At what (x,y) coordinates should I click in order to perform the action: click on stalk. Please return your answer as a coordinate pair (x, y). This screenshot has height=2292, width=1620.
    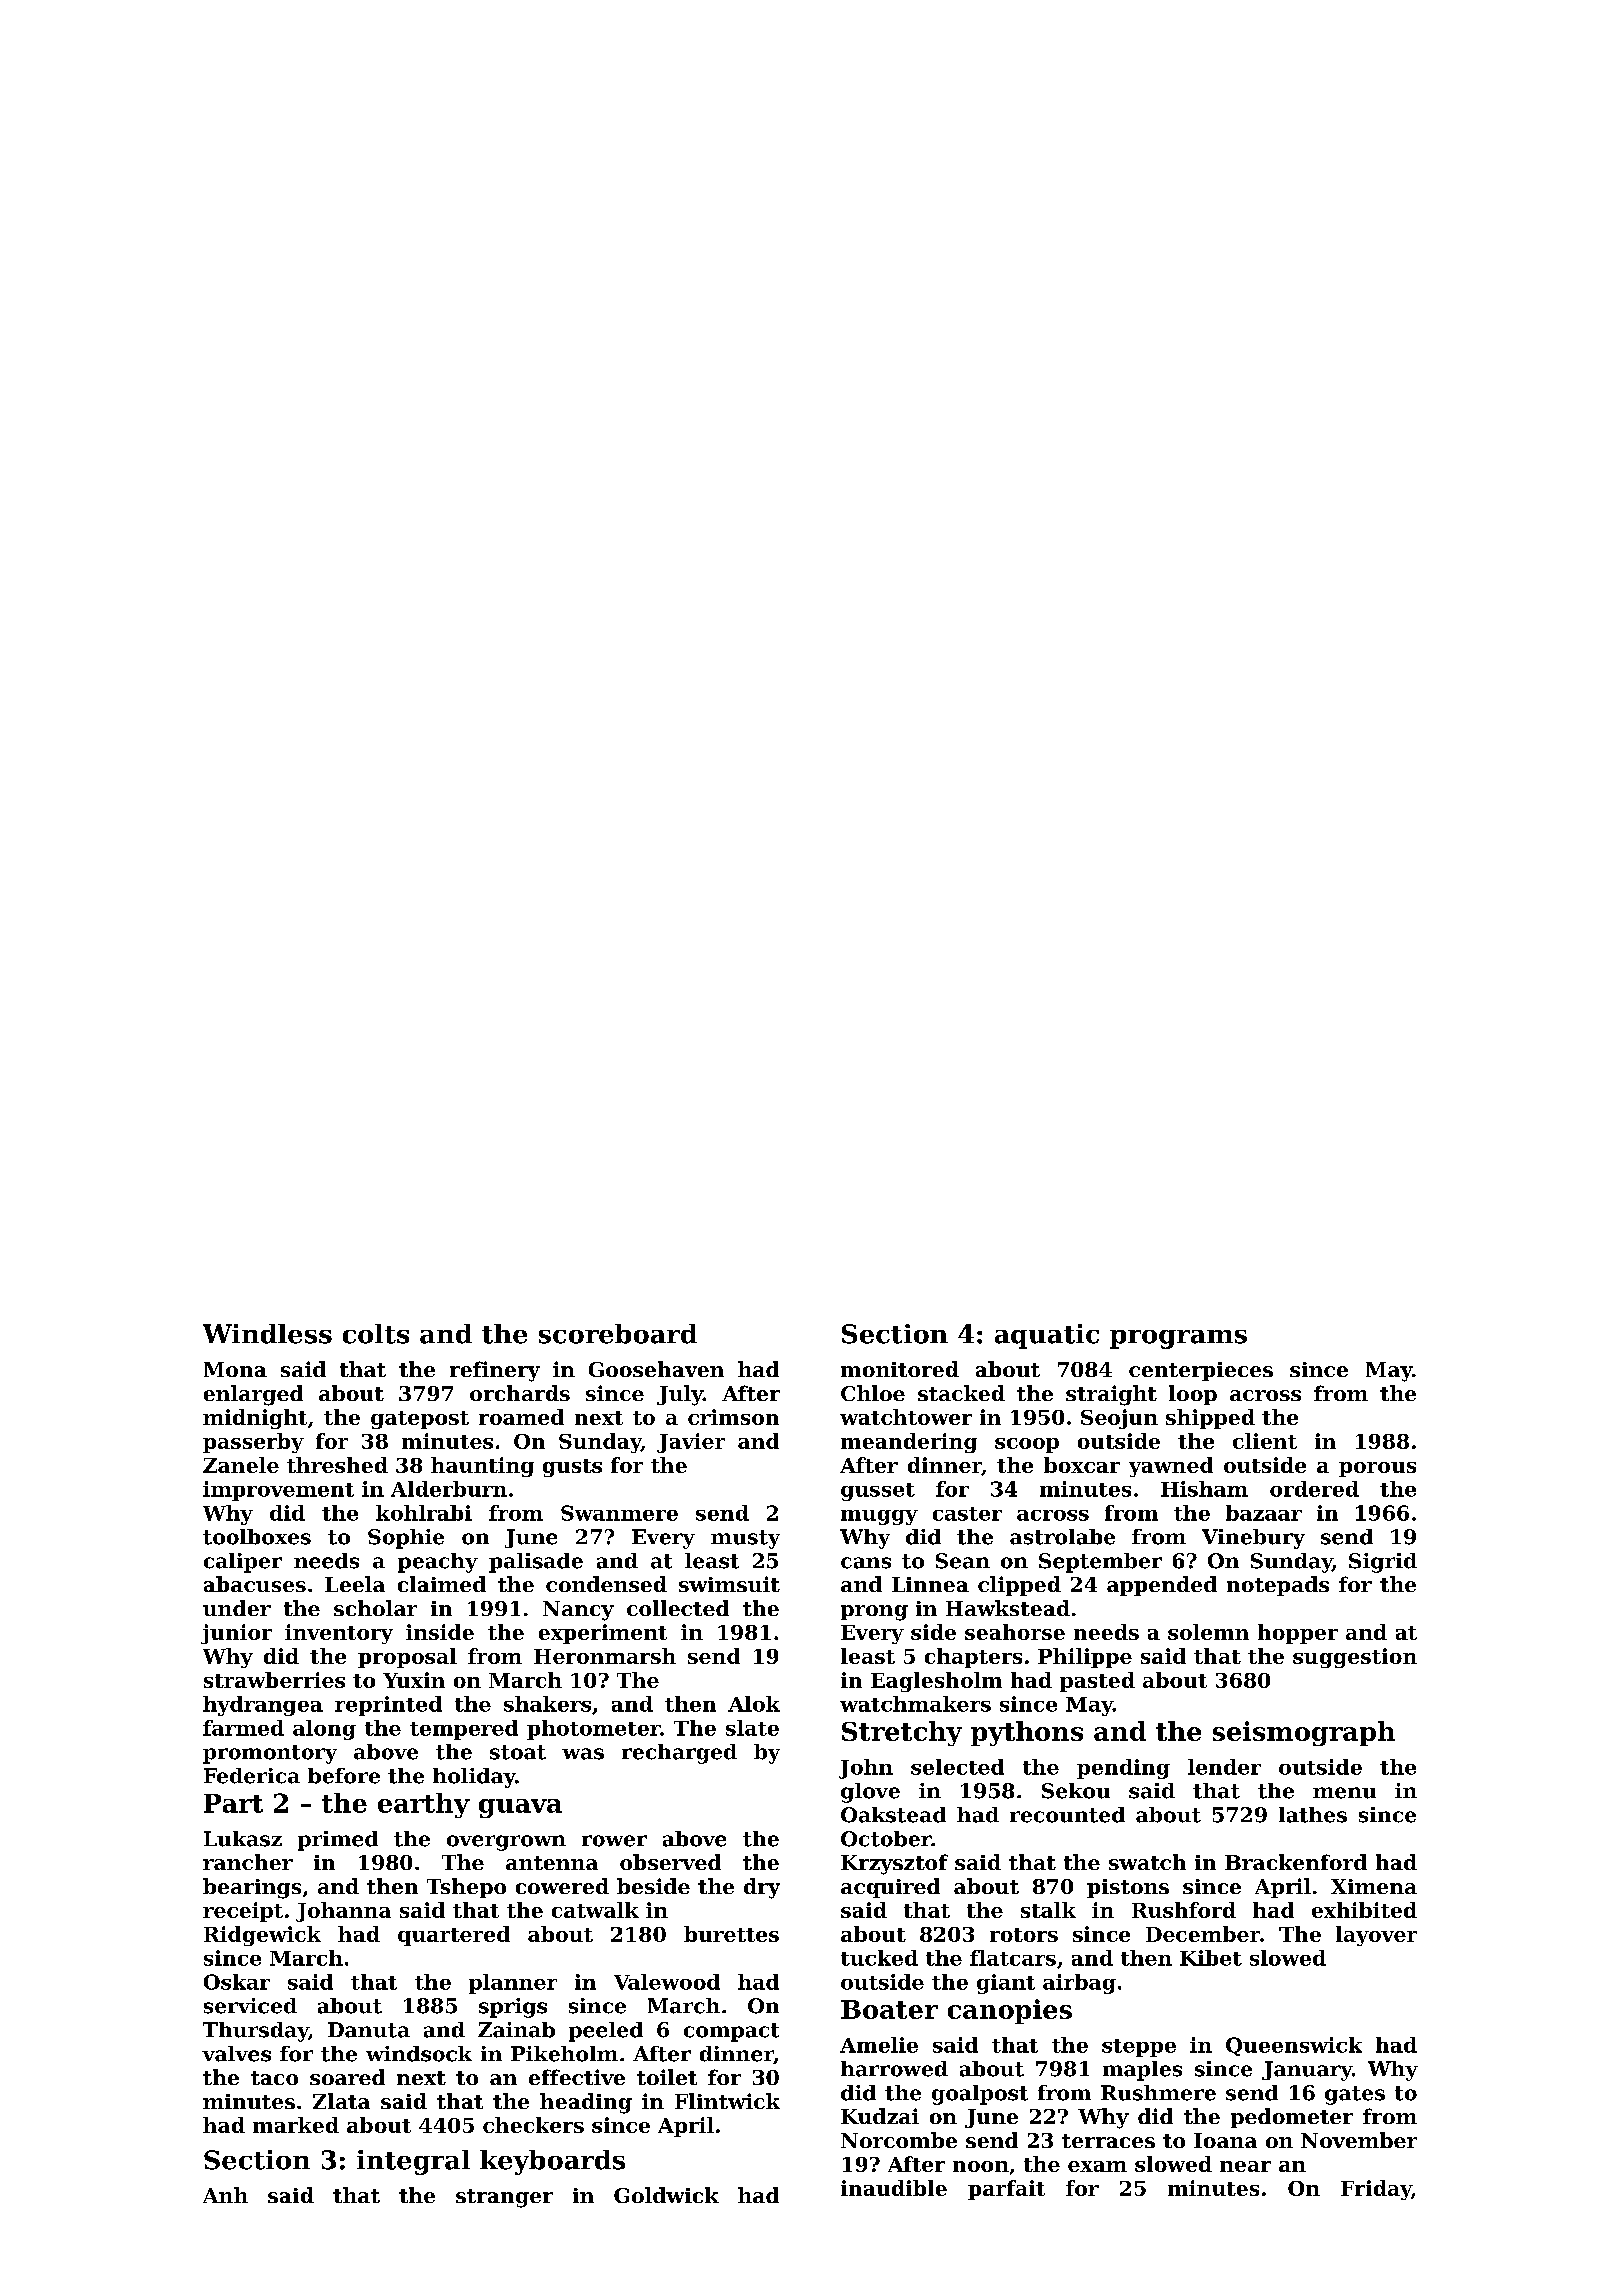
    Looking at the image, I should click on (1048, 1910).
